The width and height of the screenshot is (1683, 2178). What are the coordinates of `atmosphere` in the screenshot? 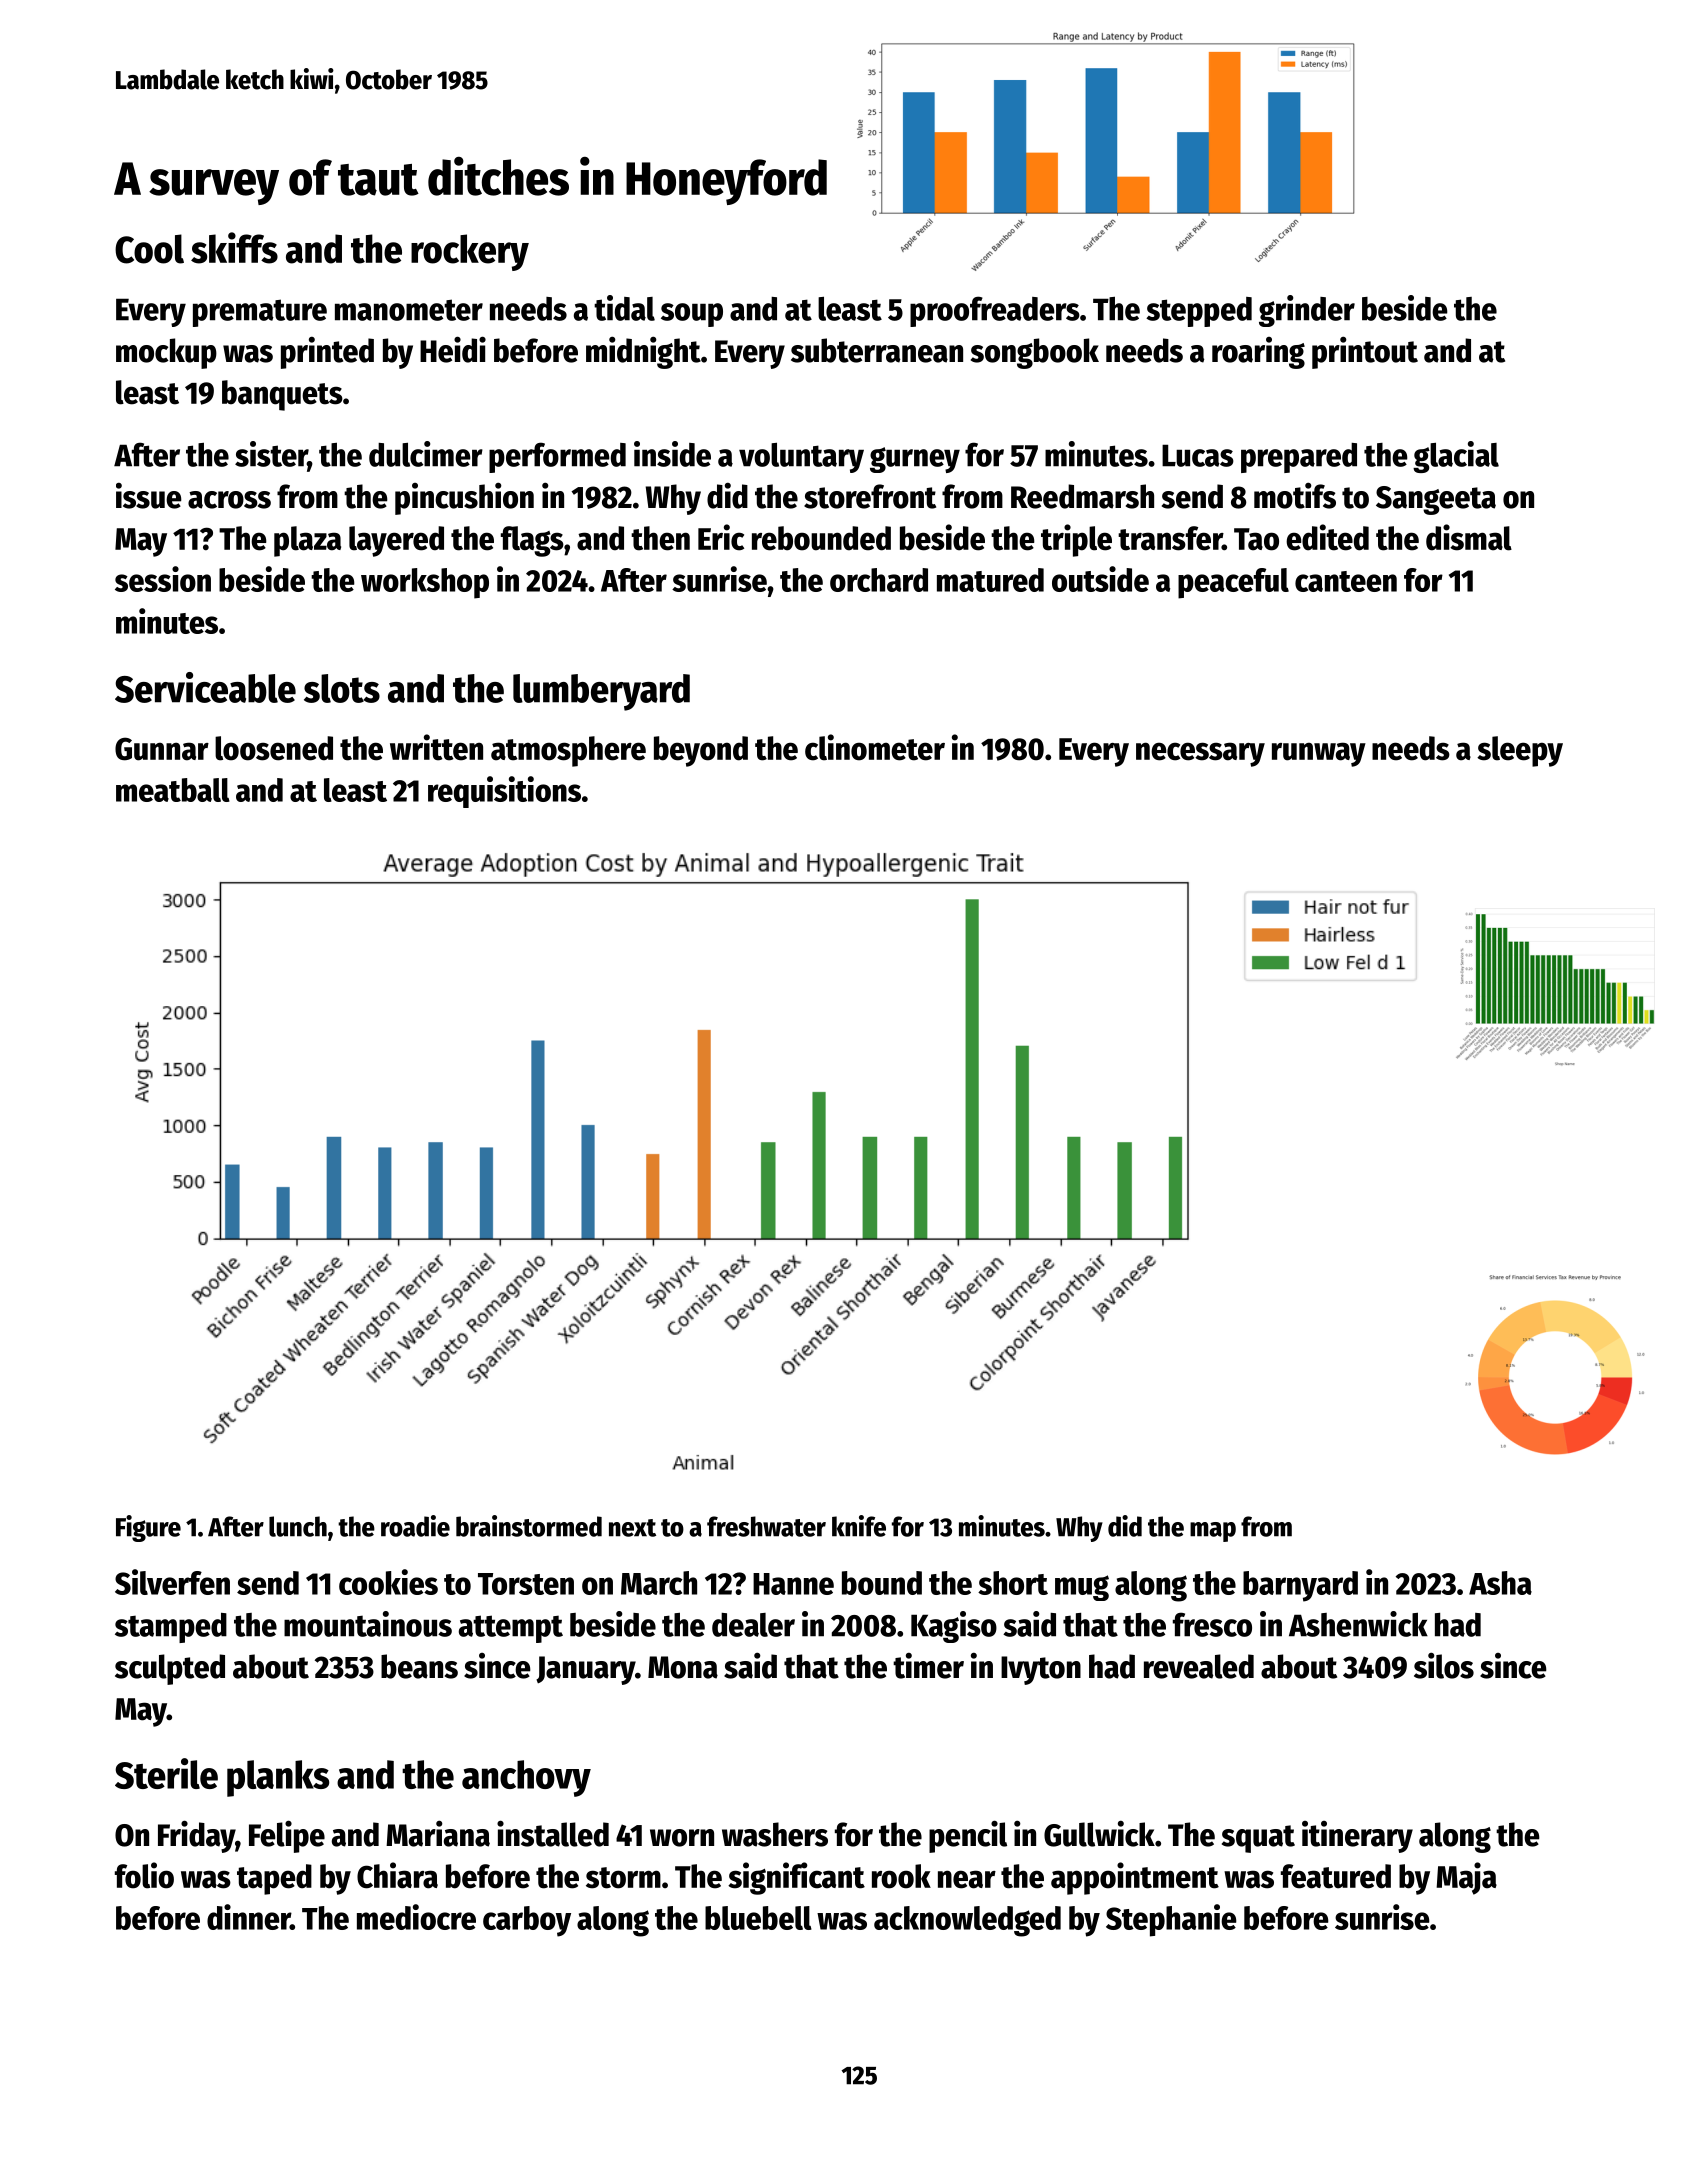 It's located at (568, 751).
